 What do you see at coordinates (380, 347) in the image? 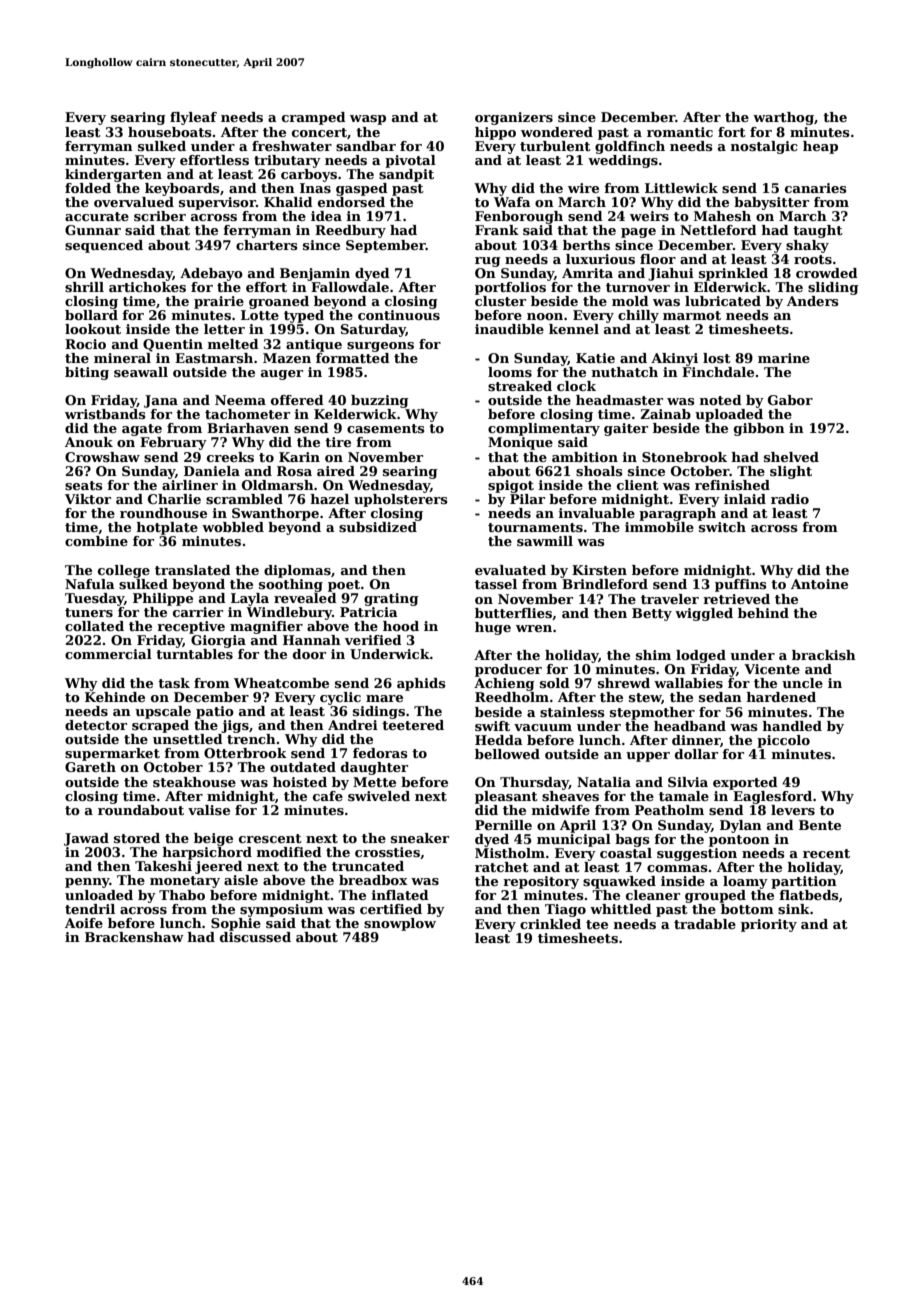
I see `surgeons` at bounding box center [380, 347].
